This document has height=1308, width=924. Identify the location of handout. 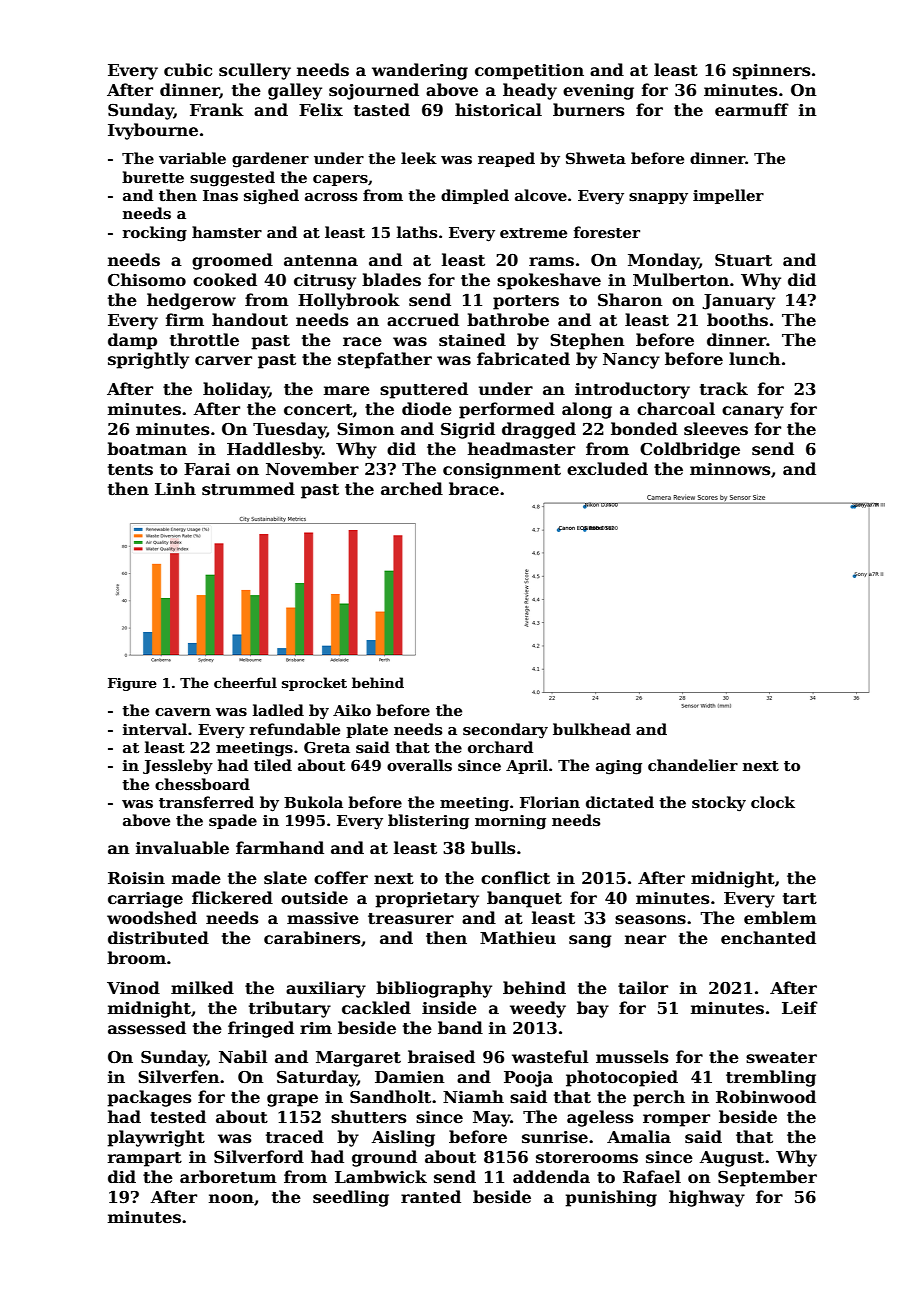
(250, 320).
